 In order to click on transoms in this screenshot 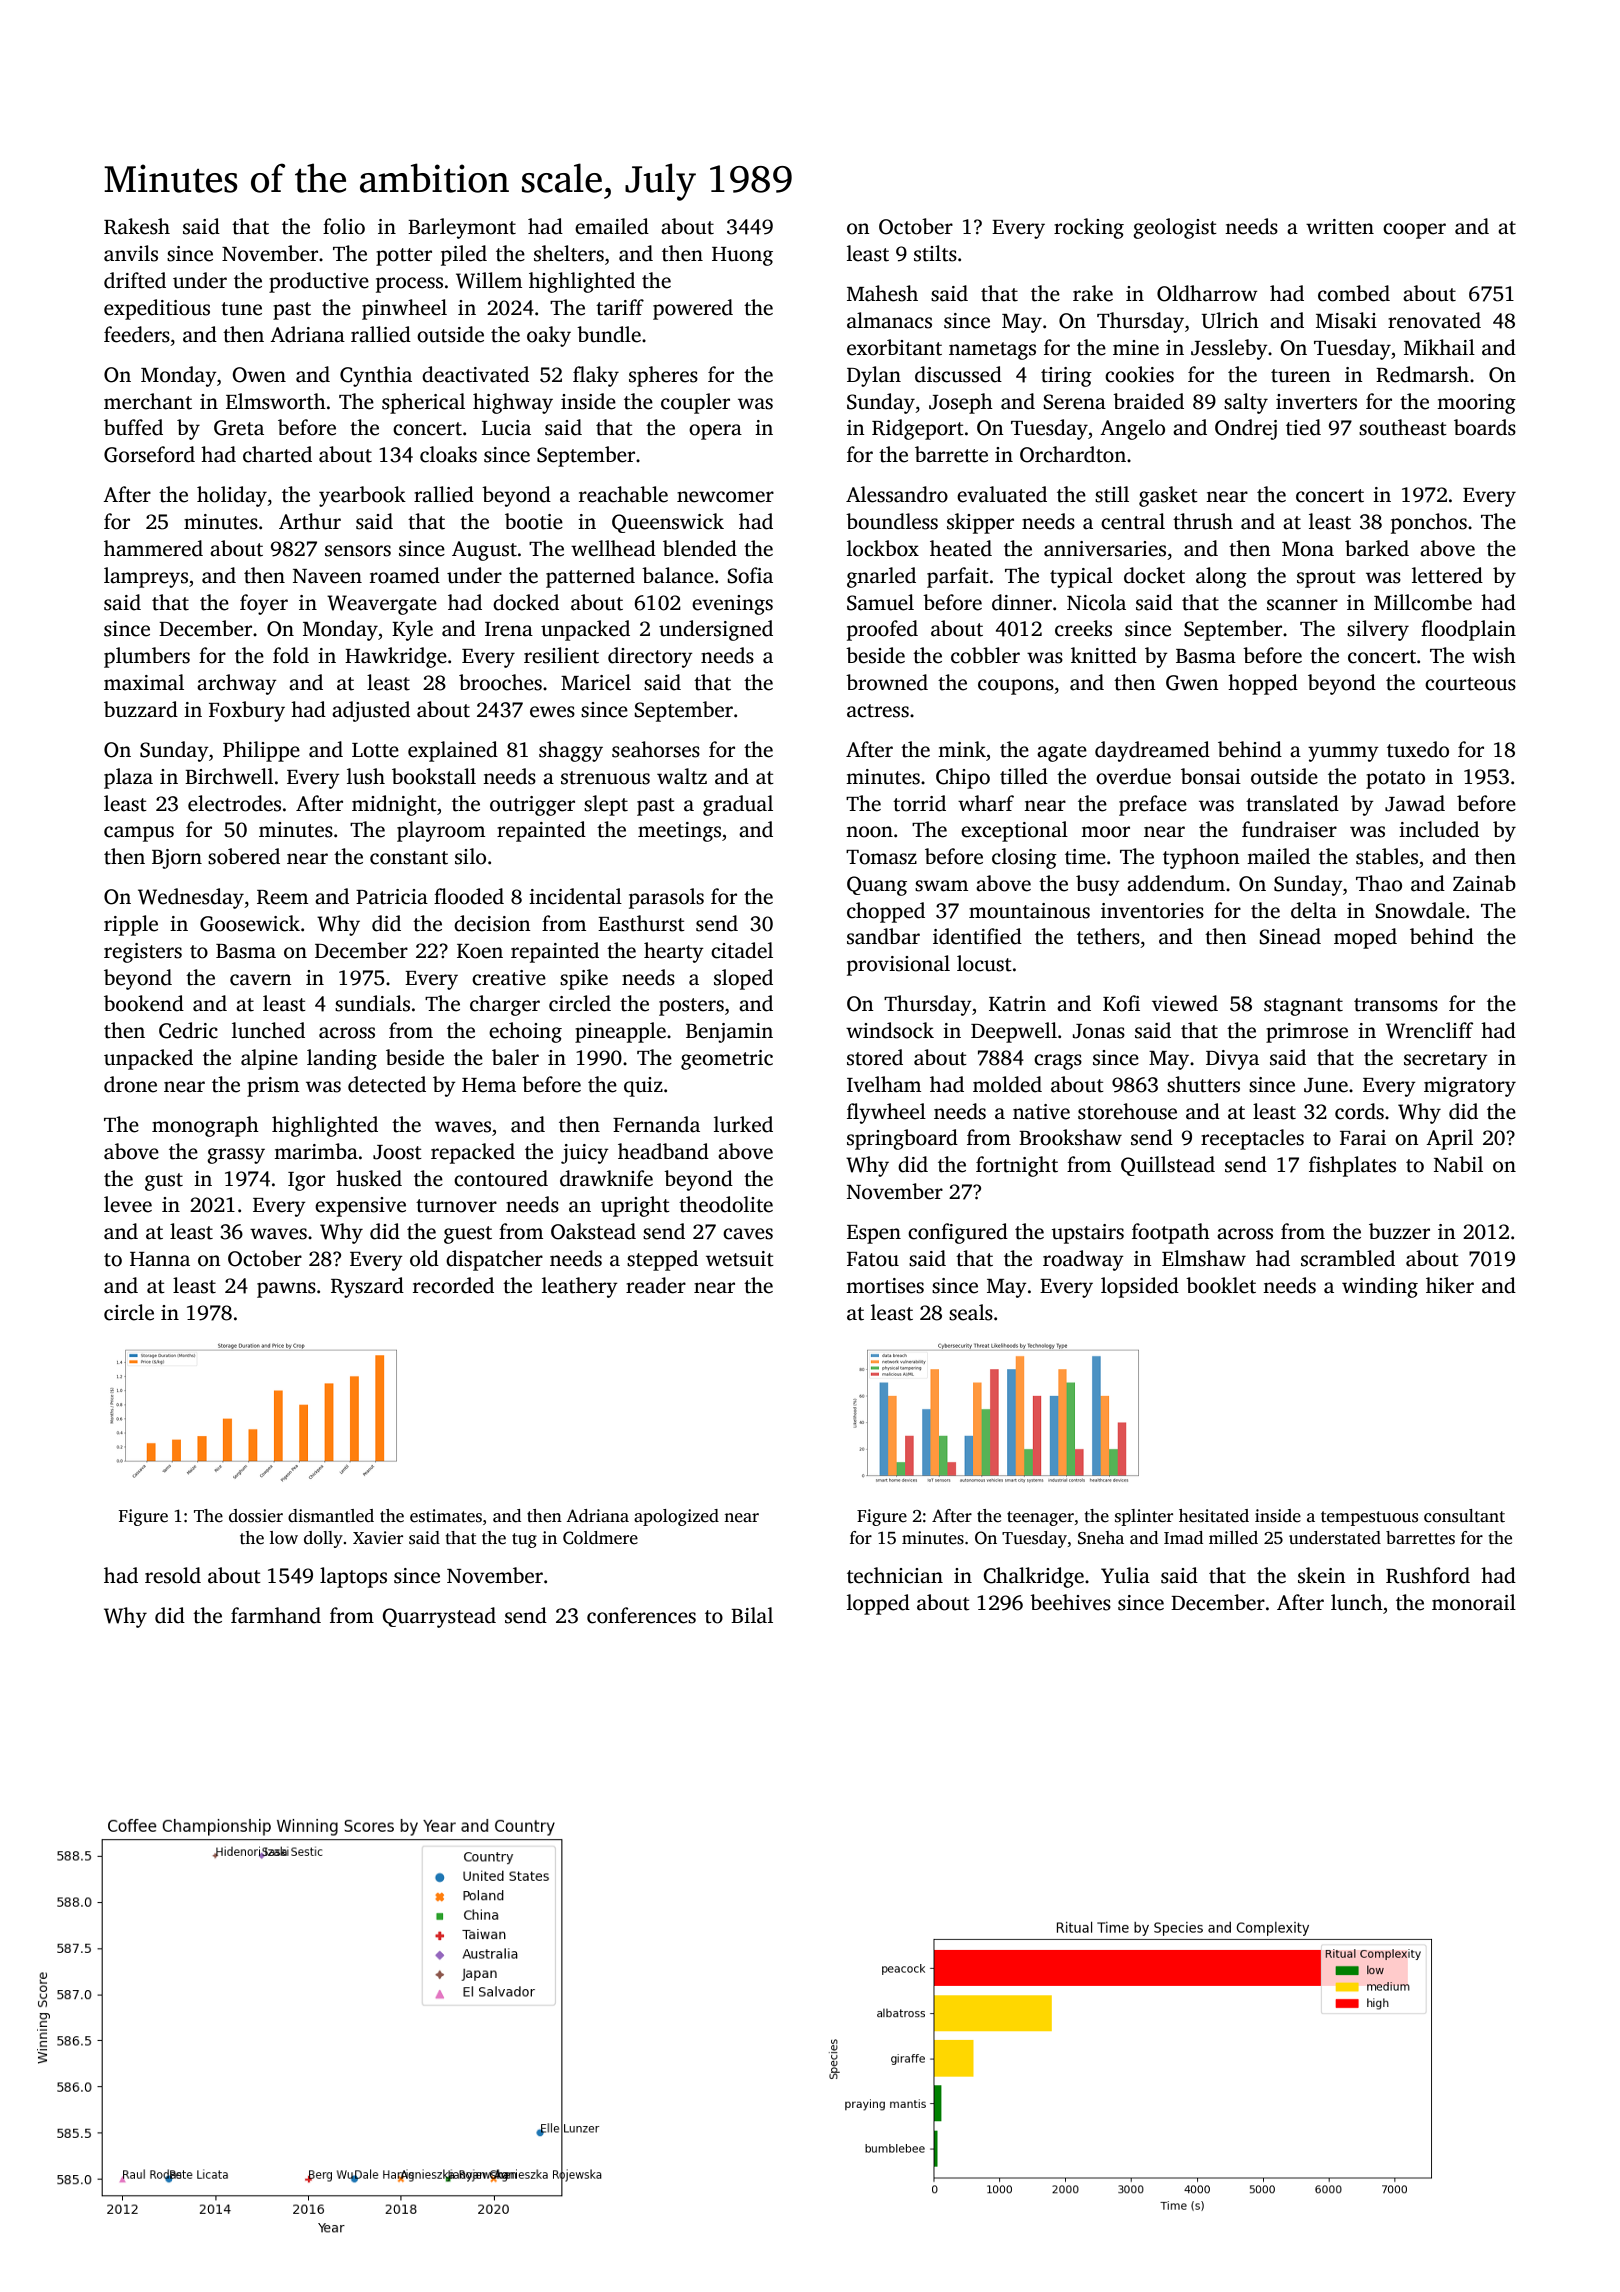, I will do `click(1396, 1005)`.
